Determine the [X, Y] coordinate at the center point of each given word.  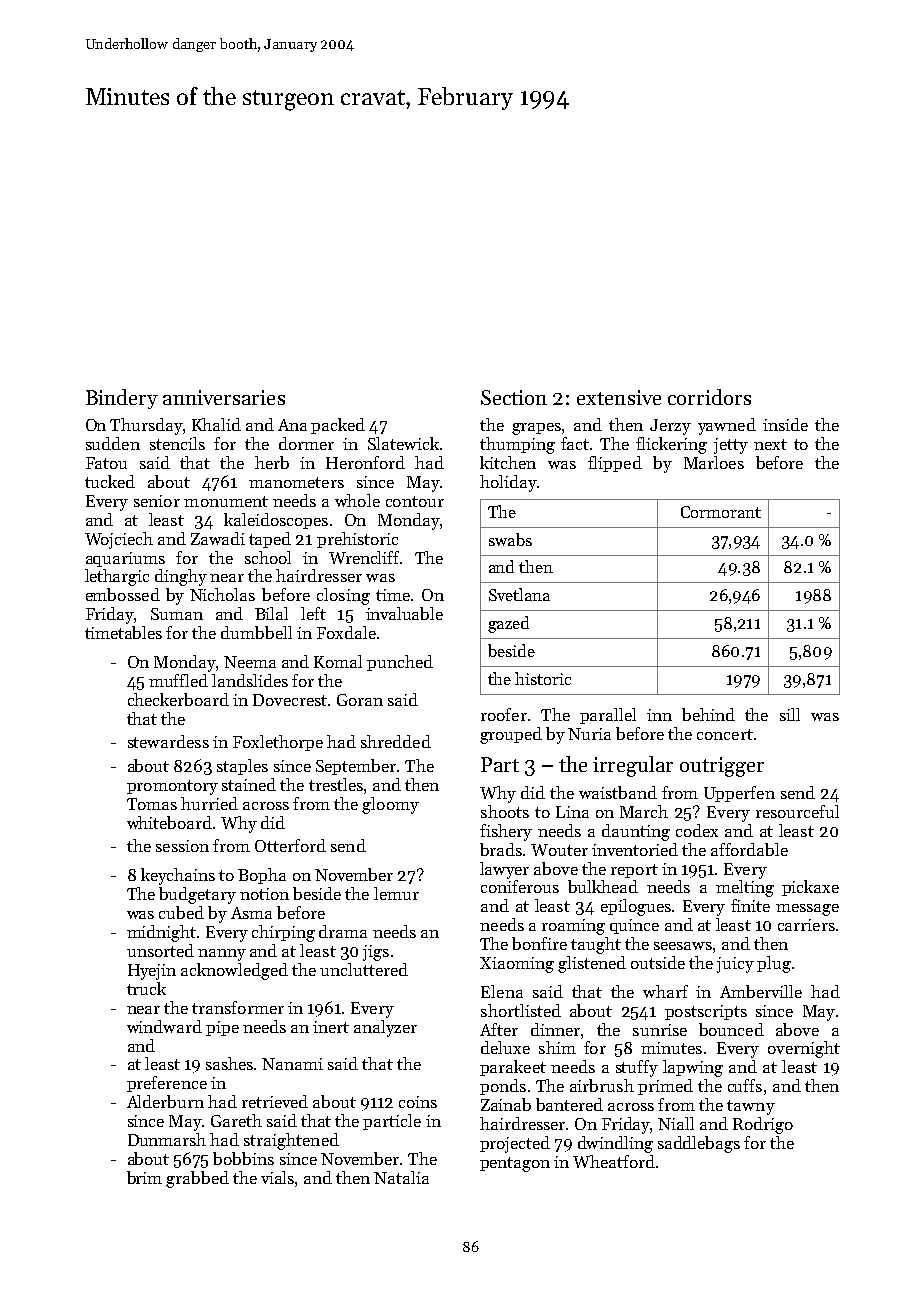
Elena [502, 991]
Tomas [152, 804]
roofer [504, 714]
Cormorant [721, 512]
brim [144, 1177]
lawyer [504, 870]
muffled [178, 680]
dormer [306, 443]
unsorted [160, 950]
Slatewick [403, 443]
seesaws [683, 946]
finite [750, 905]
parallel [608, 716]
